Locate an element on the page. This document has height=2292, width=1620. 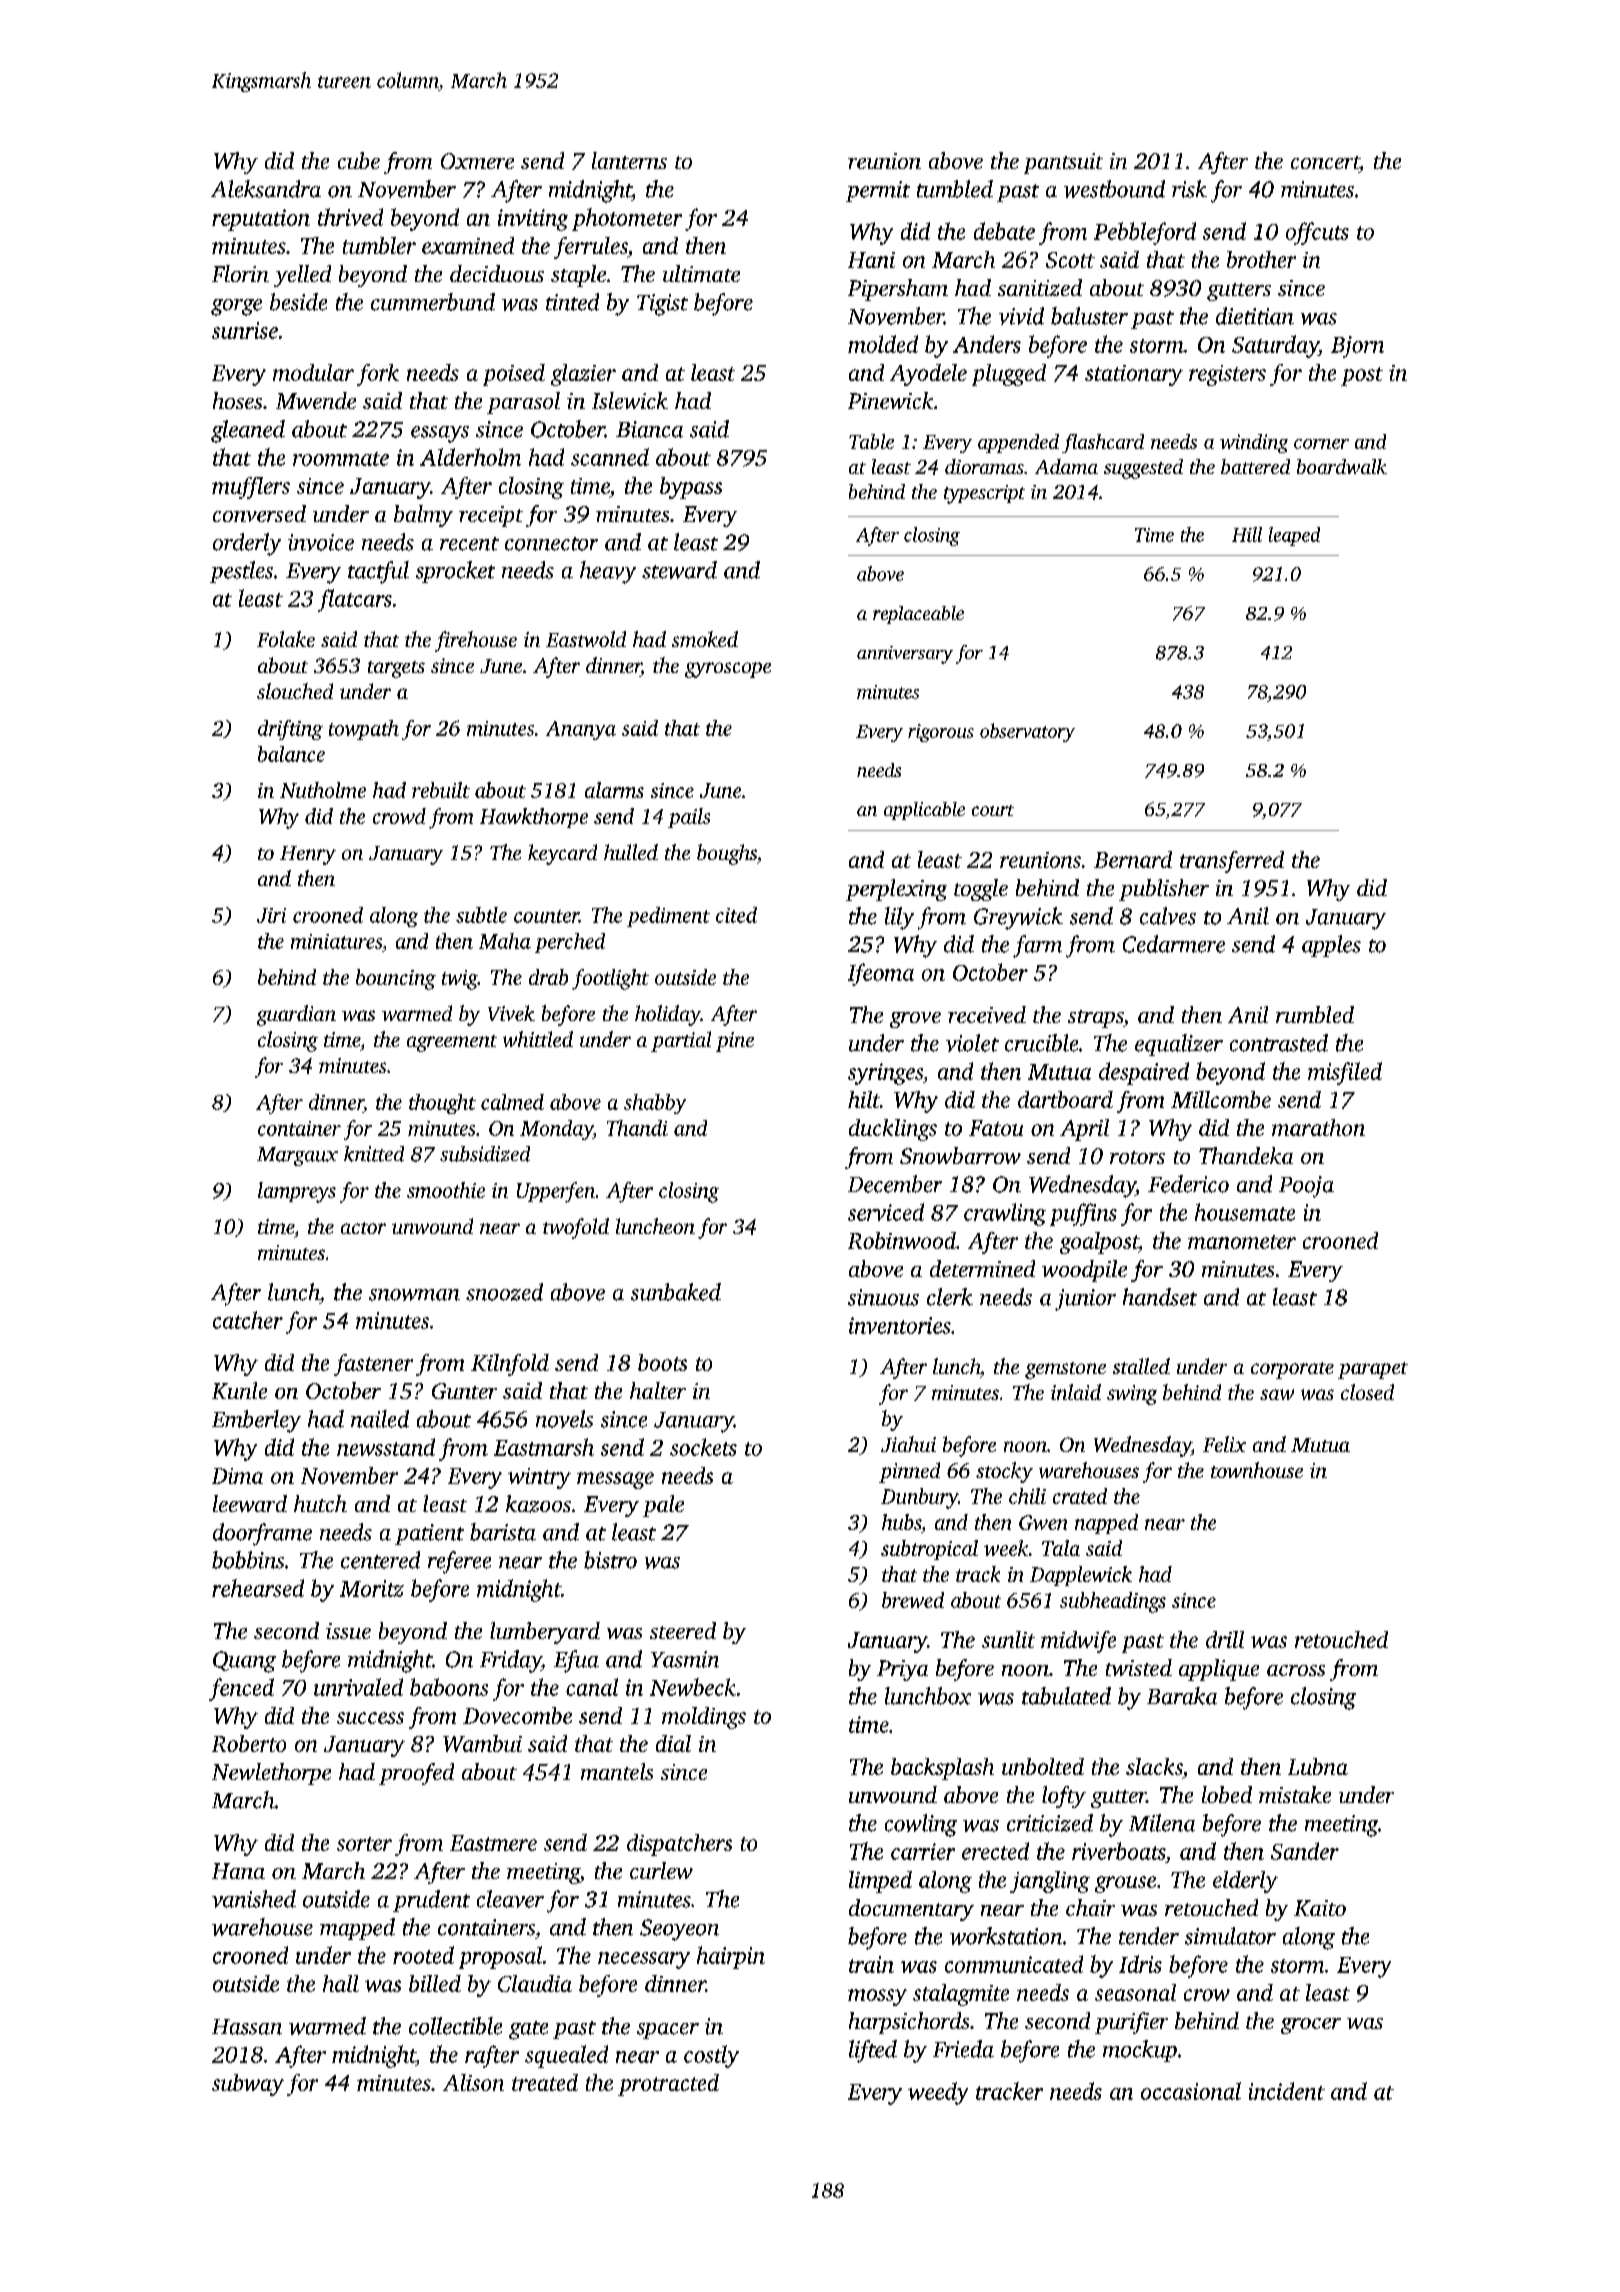
Hani is located at coordinates (871, 260).
